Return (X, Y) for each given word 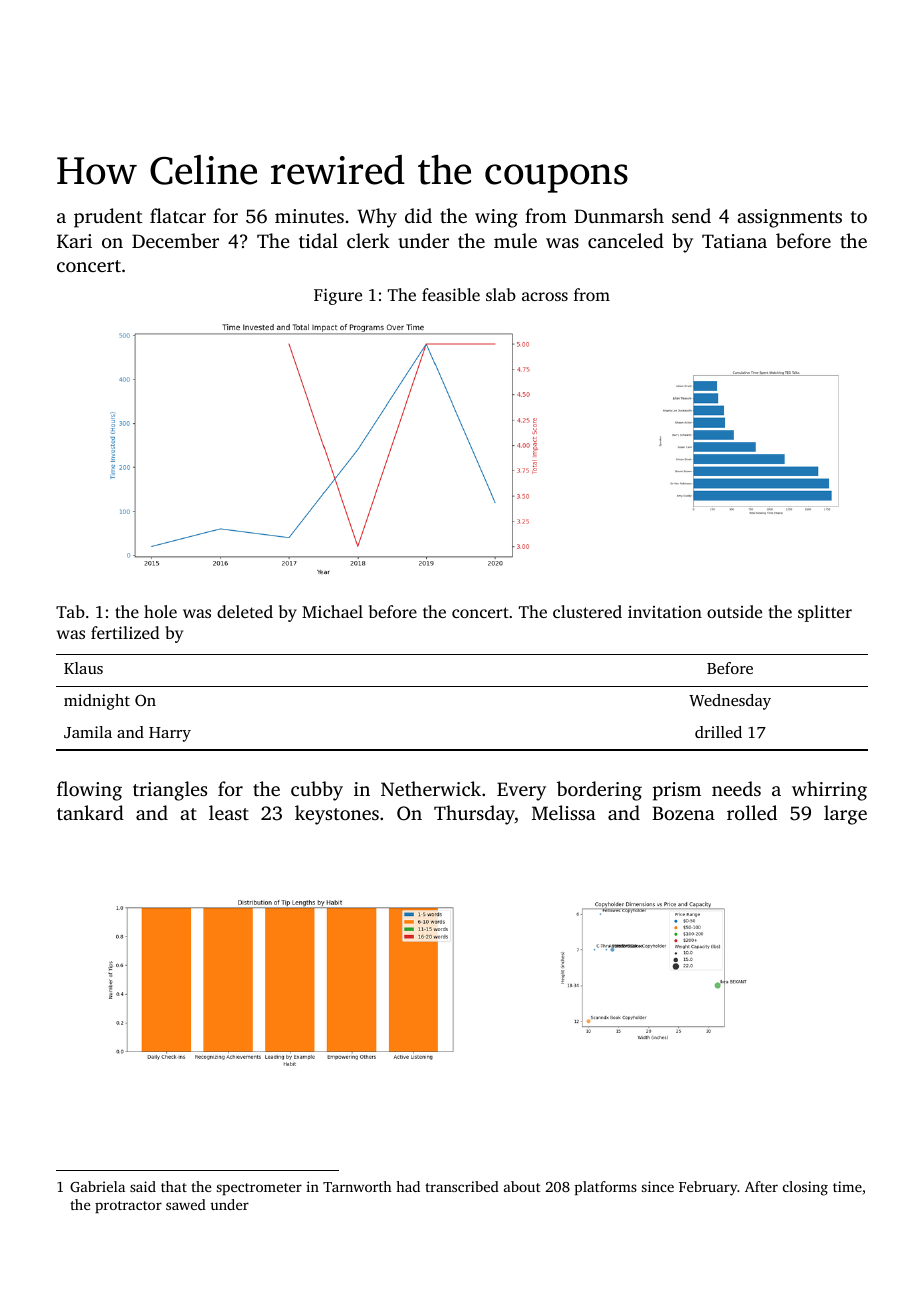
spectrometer (259, 1189)
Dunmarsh (619, 215)
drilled (718, 732)
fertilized (125, 632)
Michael (332, 611)
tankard (90, 812)
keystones (337, 815)
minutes (309, 216)
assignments (789, 218)
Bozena (683, 813)
